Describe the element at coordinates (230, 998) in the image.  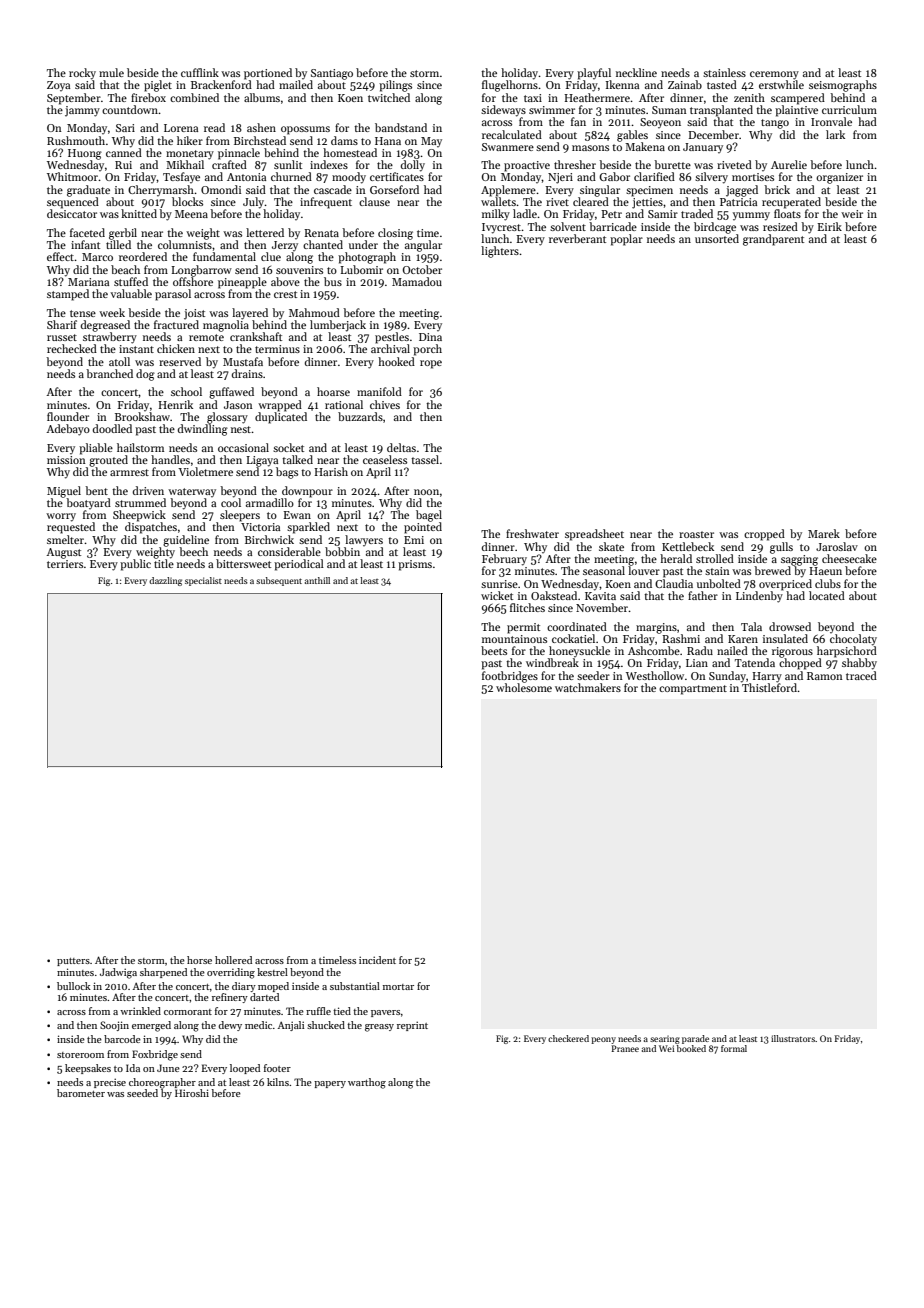
I see `refinery` at that location.
